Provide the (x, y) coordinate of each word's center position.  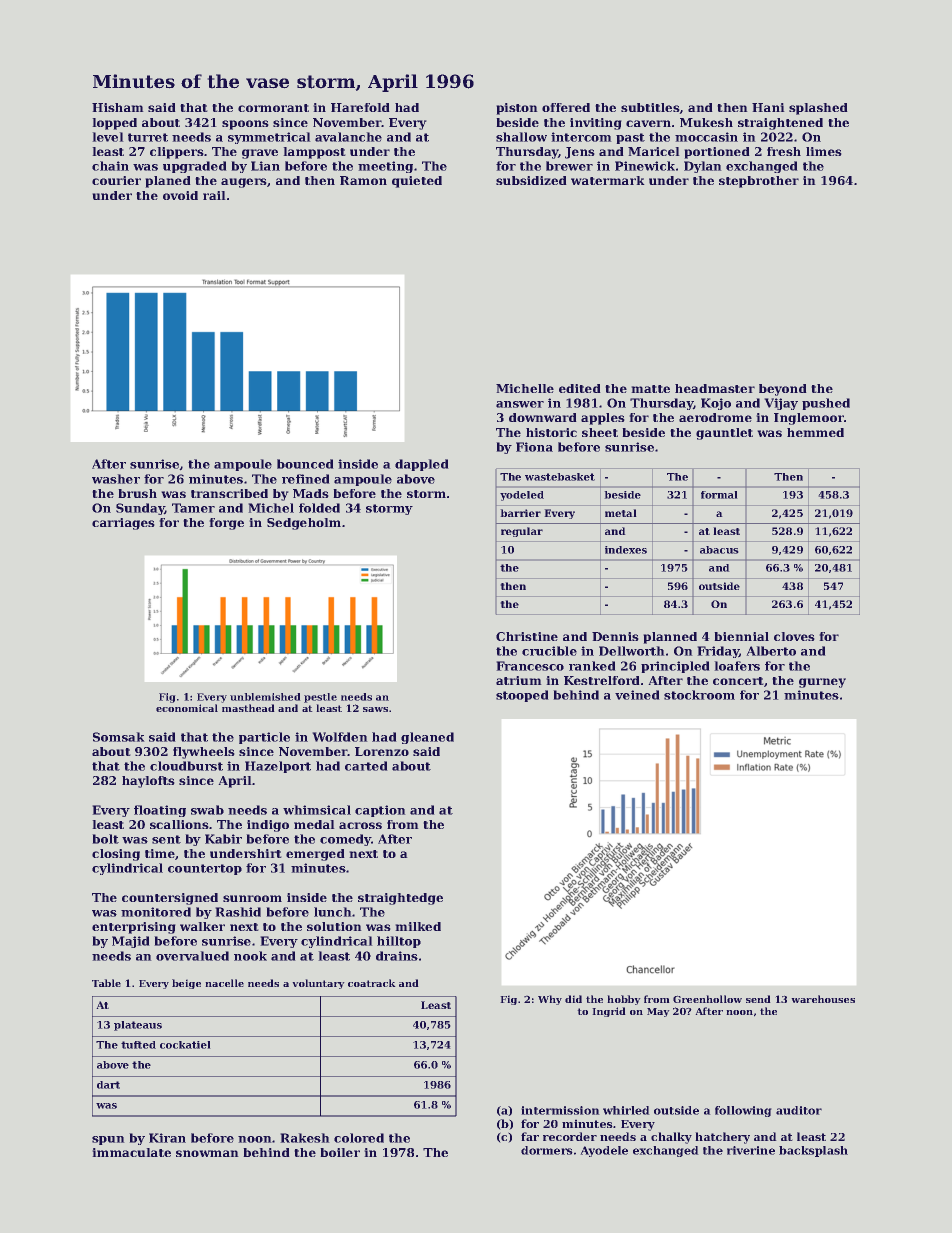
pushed (826, 404)
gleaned (427, 738)
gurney (822, 683)
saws (375, 709)
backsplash (813, 1151)
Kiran (167, 1138)
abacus (719, 550)
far (530, 1136)
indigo (268, 826)
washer (116, 479)
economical (187, 708)
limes (824, 151)
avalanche (348, 137)
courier (116, 180)
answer (520, 404)
